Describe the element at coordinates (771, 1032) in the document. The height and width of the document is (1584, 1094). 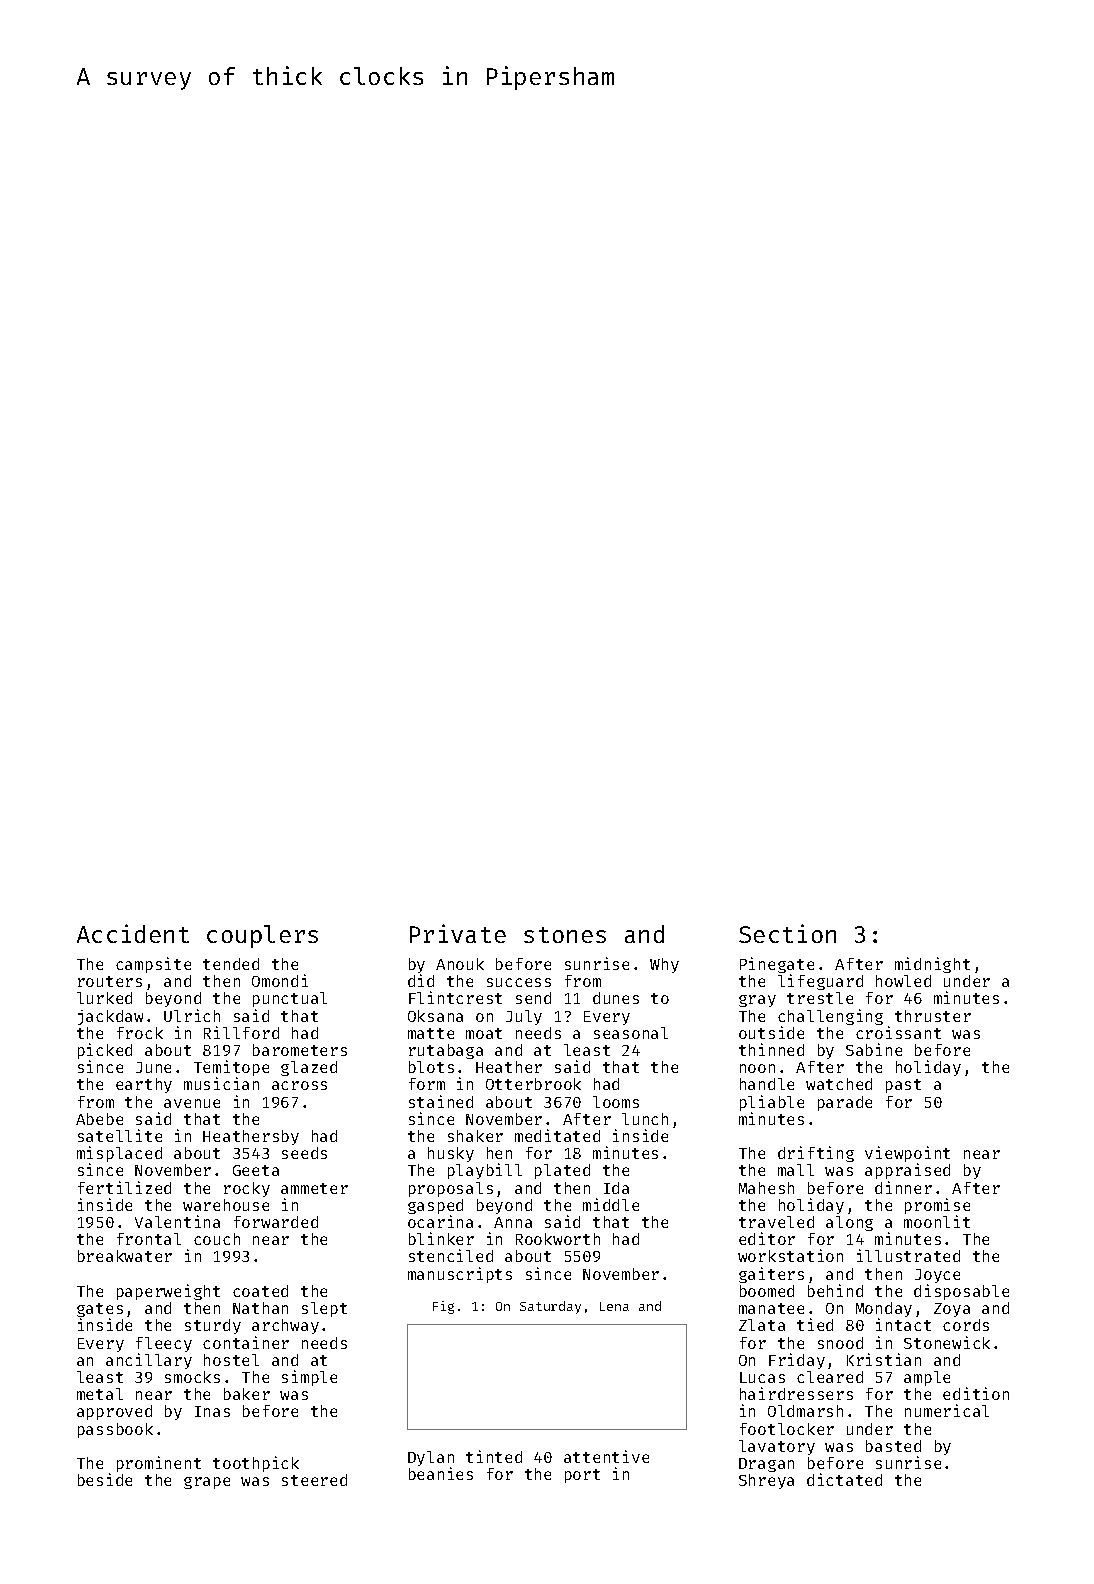
I see `outside` at that location.
